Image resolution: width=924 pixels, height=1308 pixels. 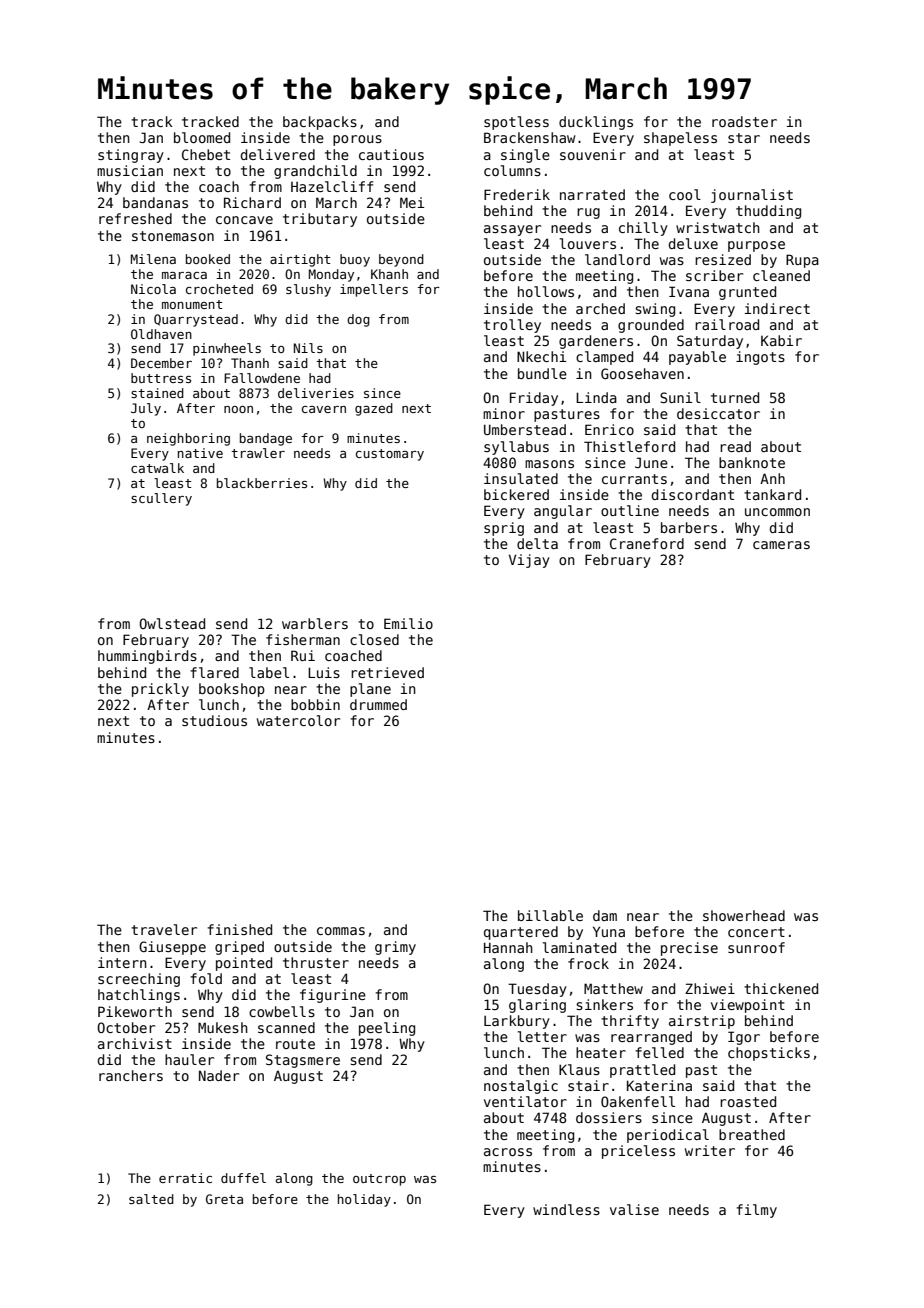 What do you see at coordinates (781, 545) in the screenshot?
I see `cameras` at bounding box center [781, 545].
